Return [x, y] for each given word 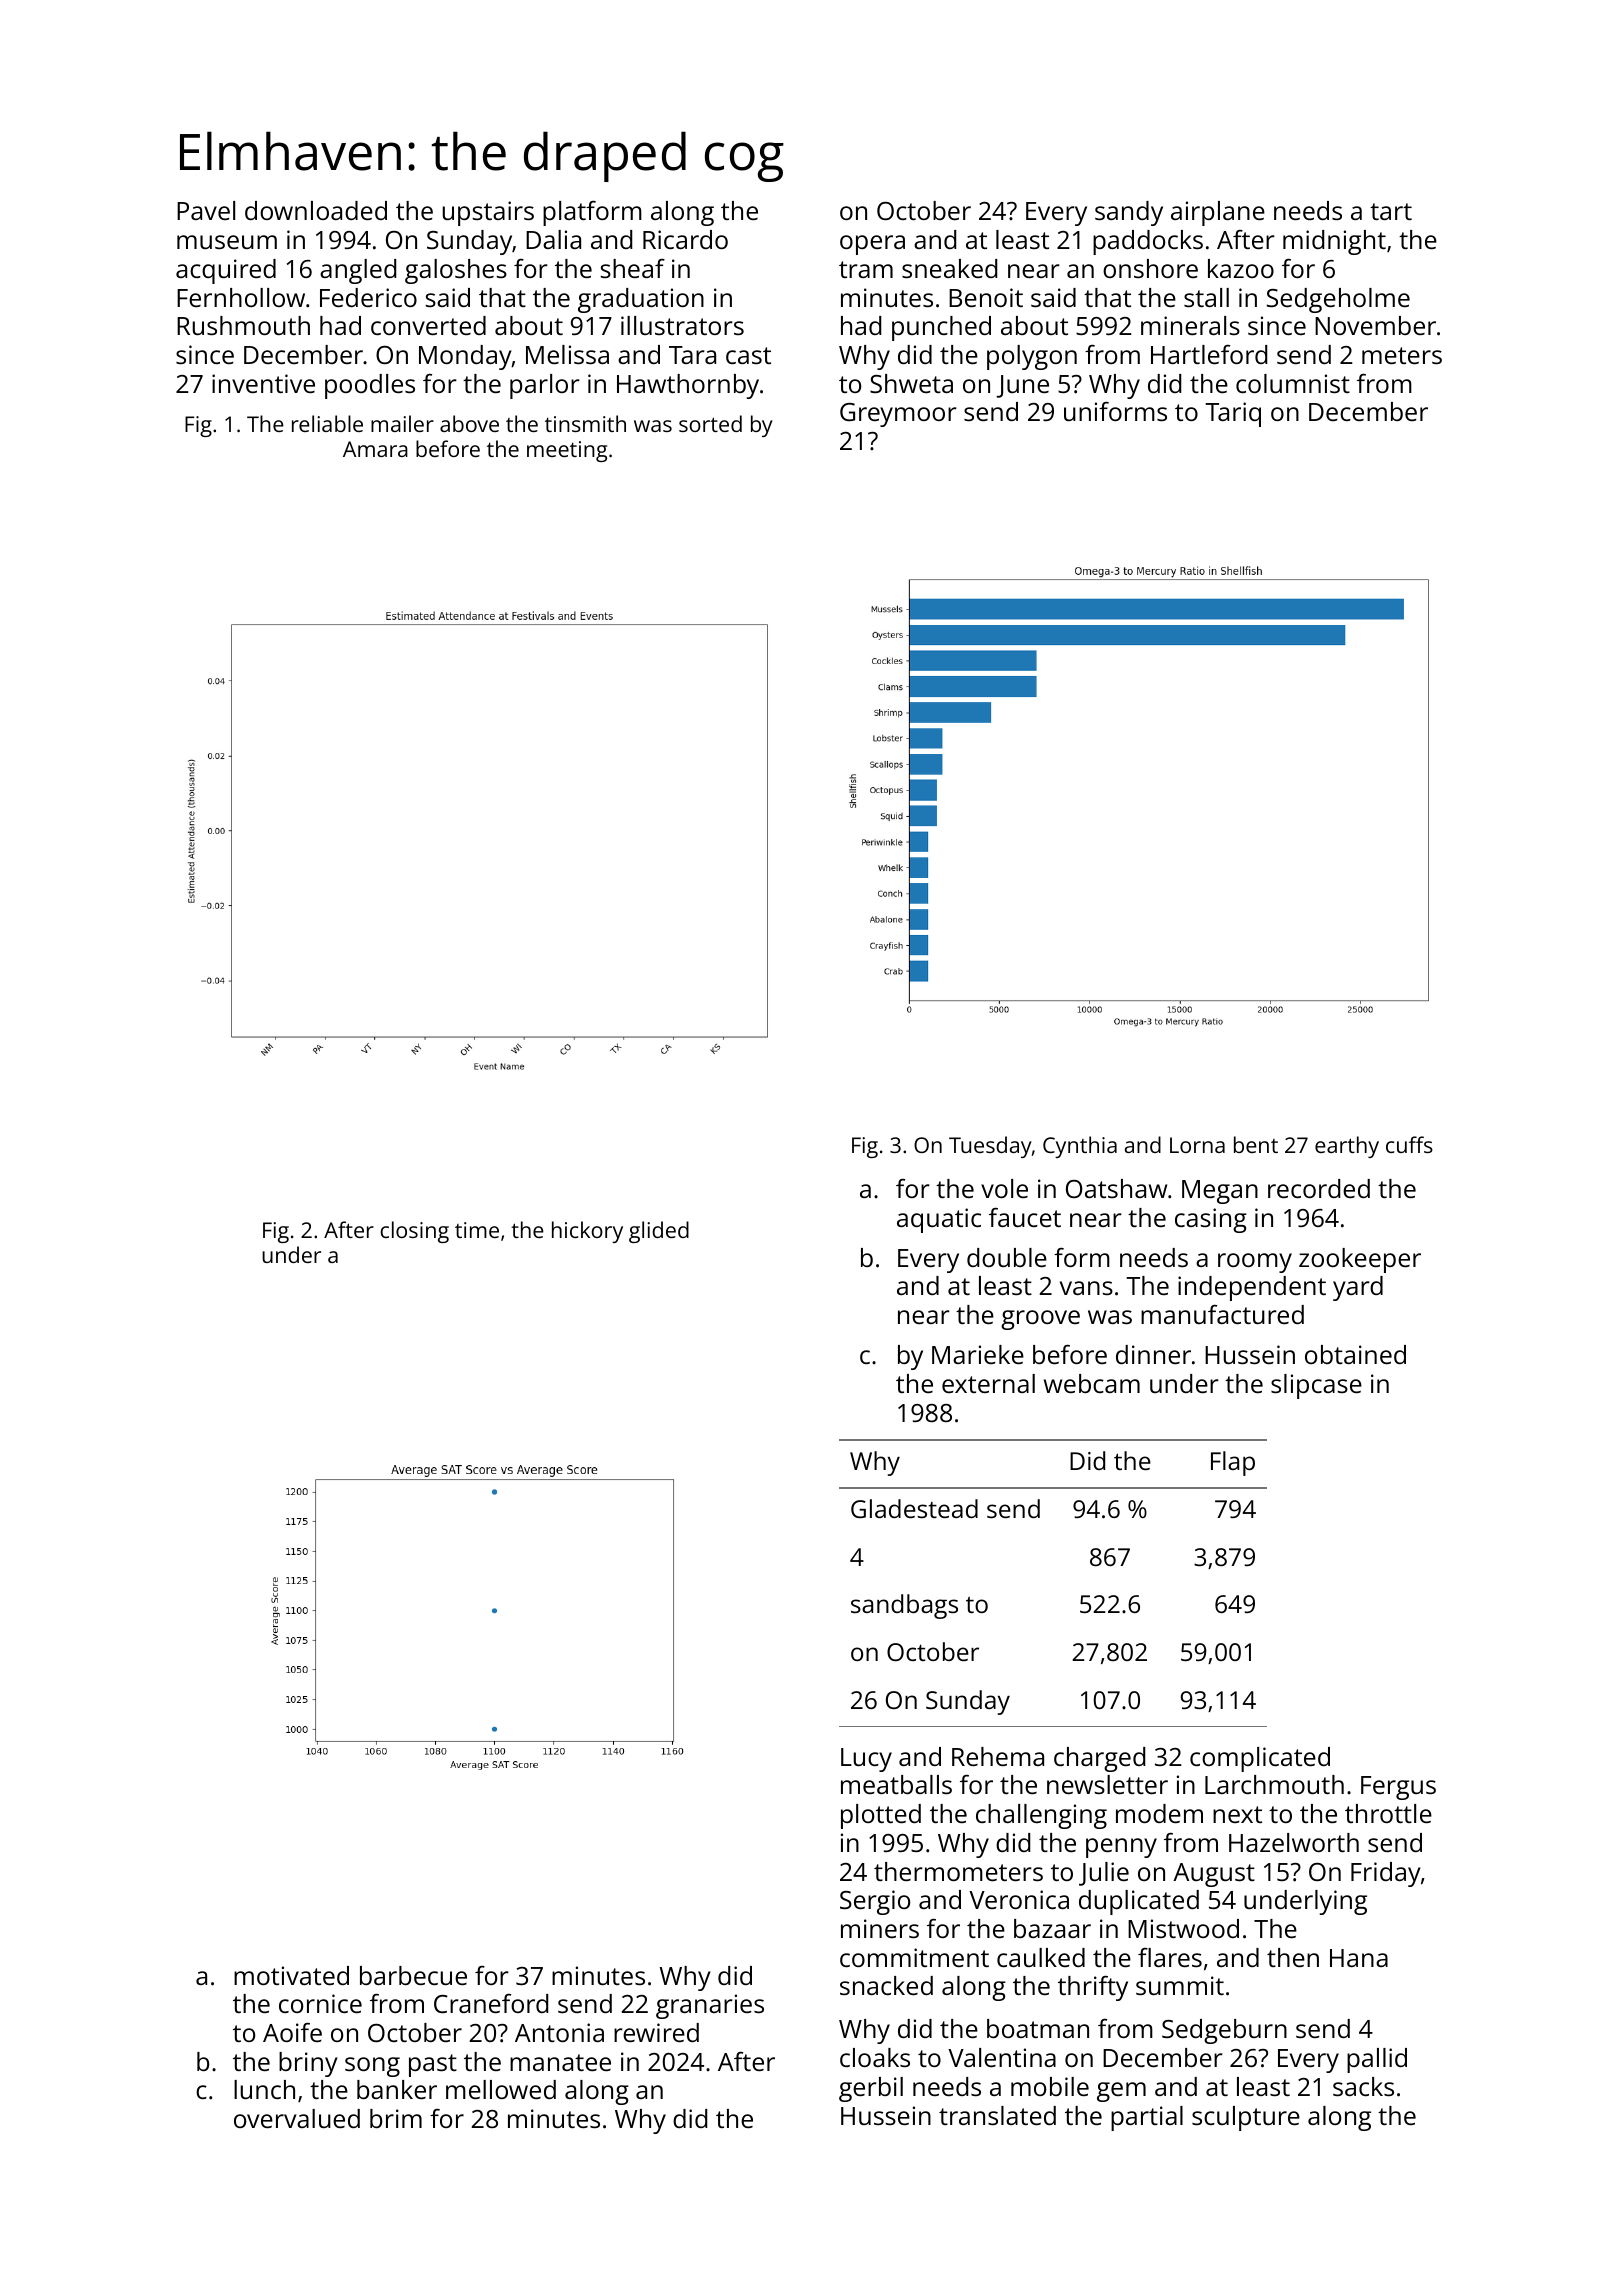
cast [748, 355]
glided [659, 1232]
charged [1099, 1759]
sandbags [904, 1606]
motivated [291, 1975]
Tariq [1233, 414]
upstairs [488, 213]
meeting [567, 451]
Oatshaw [1116, 1188]
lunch [264, 2089]
